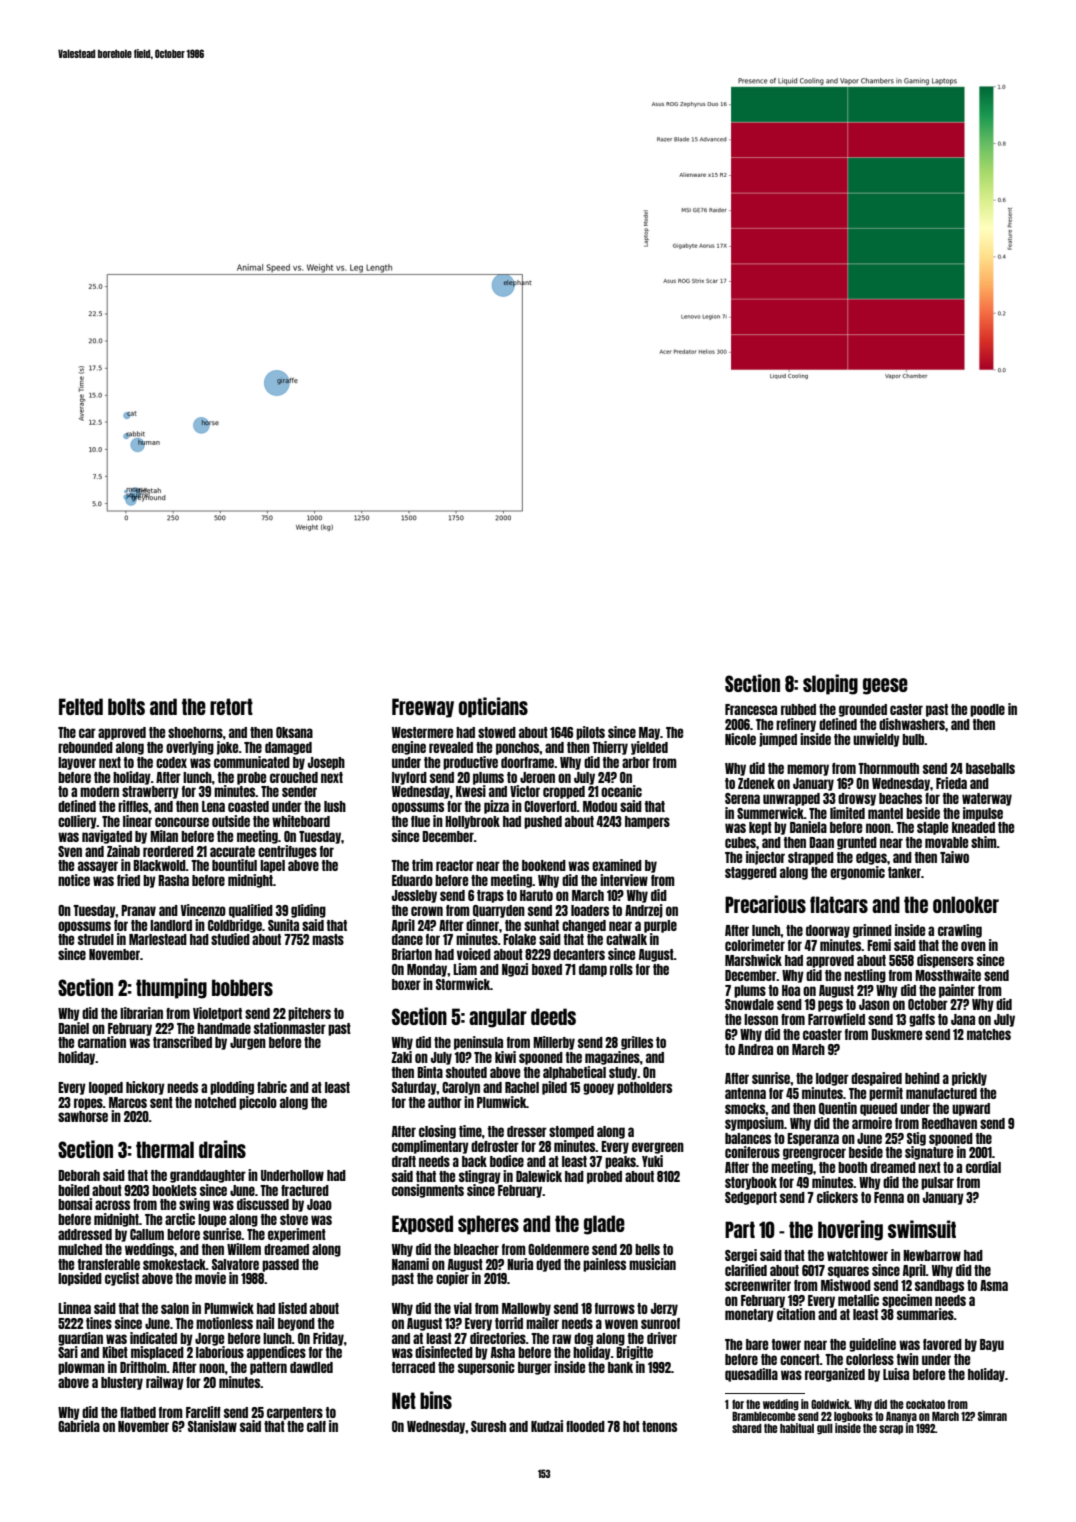  What do you see at coordinates (558, 1249) in the page?
I see `Goldenmere` at bounding box center [558, 1249].
